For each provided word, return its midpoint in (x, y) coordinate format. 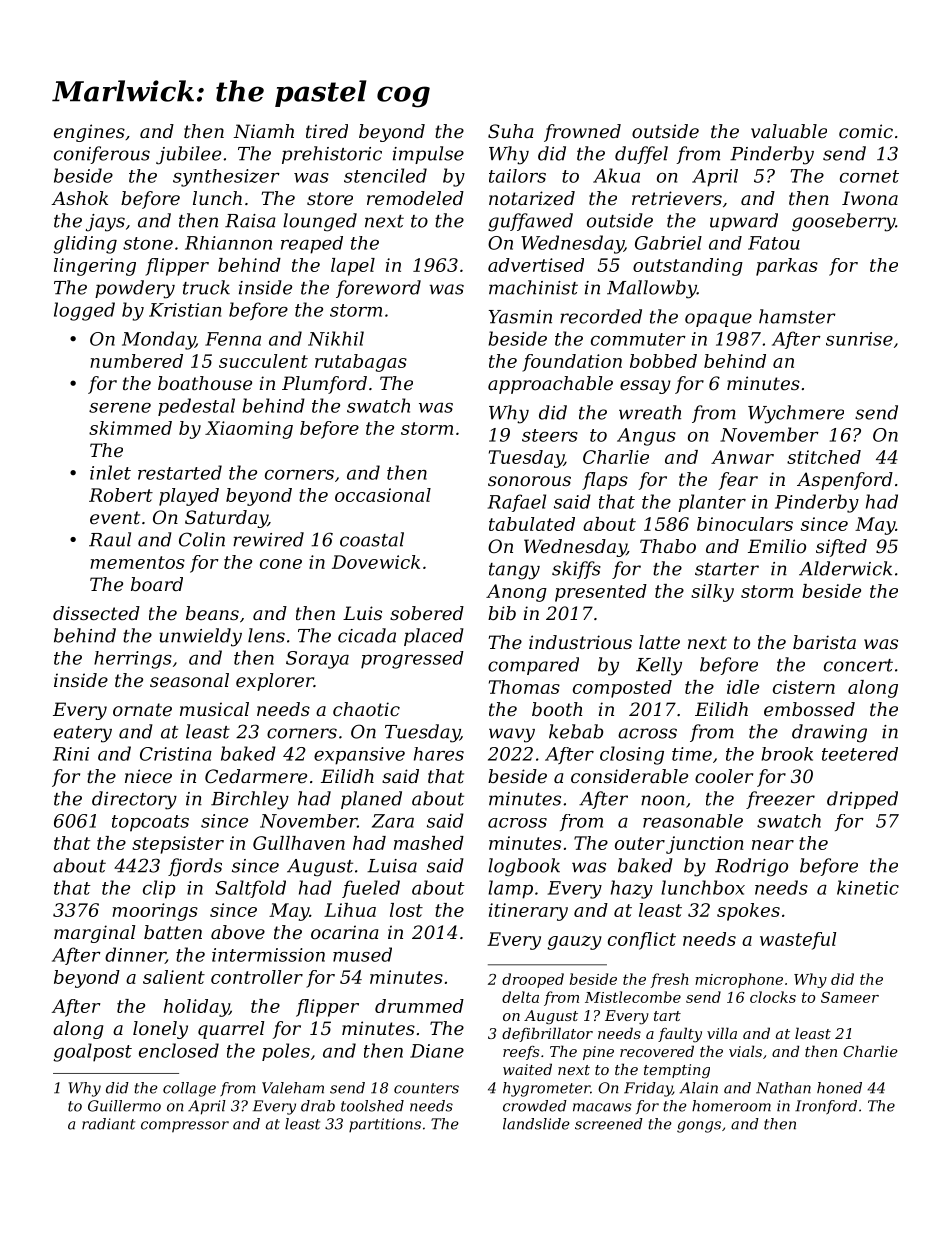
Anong (516, 593)
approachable (550, 385)
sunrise (859, 339)
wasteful (798, 941)
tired (327, 131)
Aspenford (845, 481)
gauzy (575, 943)
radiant (108, 1124)
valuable (789, 131)
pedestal (196, 407)
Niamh (263, 131)
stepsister (178, 845)
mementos (137, 562)
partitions (385, 1125)
